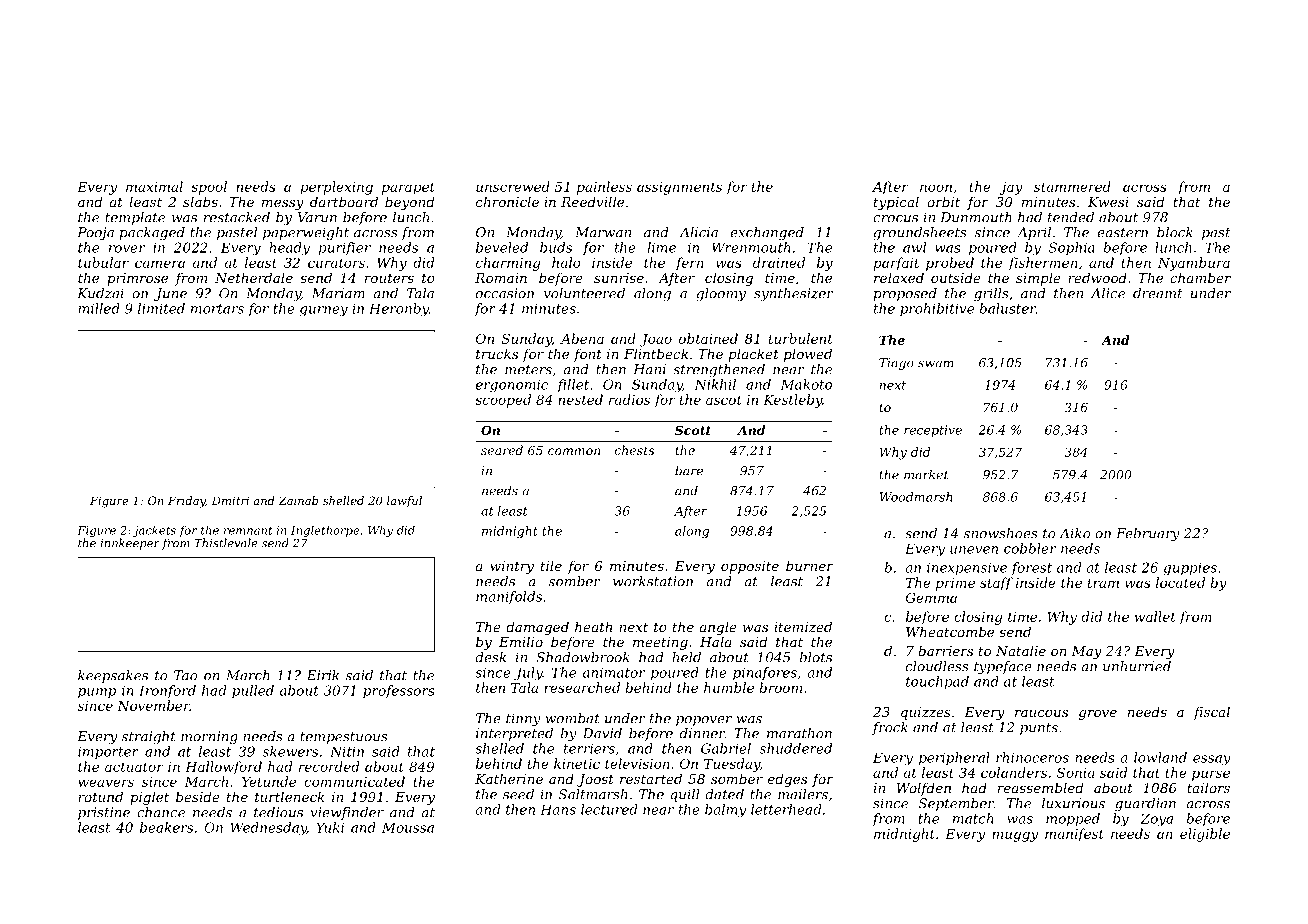 Image resolution: width=1308 pixels, height=924 pixels. What do you see at coordinates (896, 264) in the screenshot?
I see `parfait` at bounding box center [896, 264].
